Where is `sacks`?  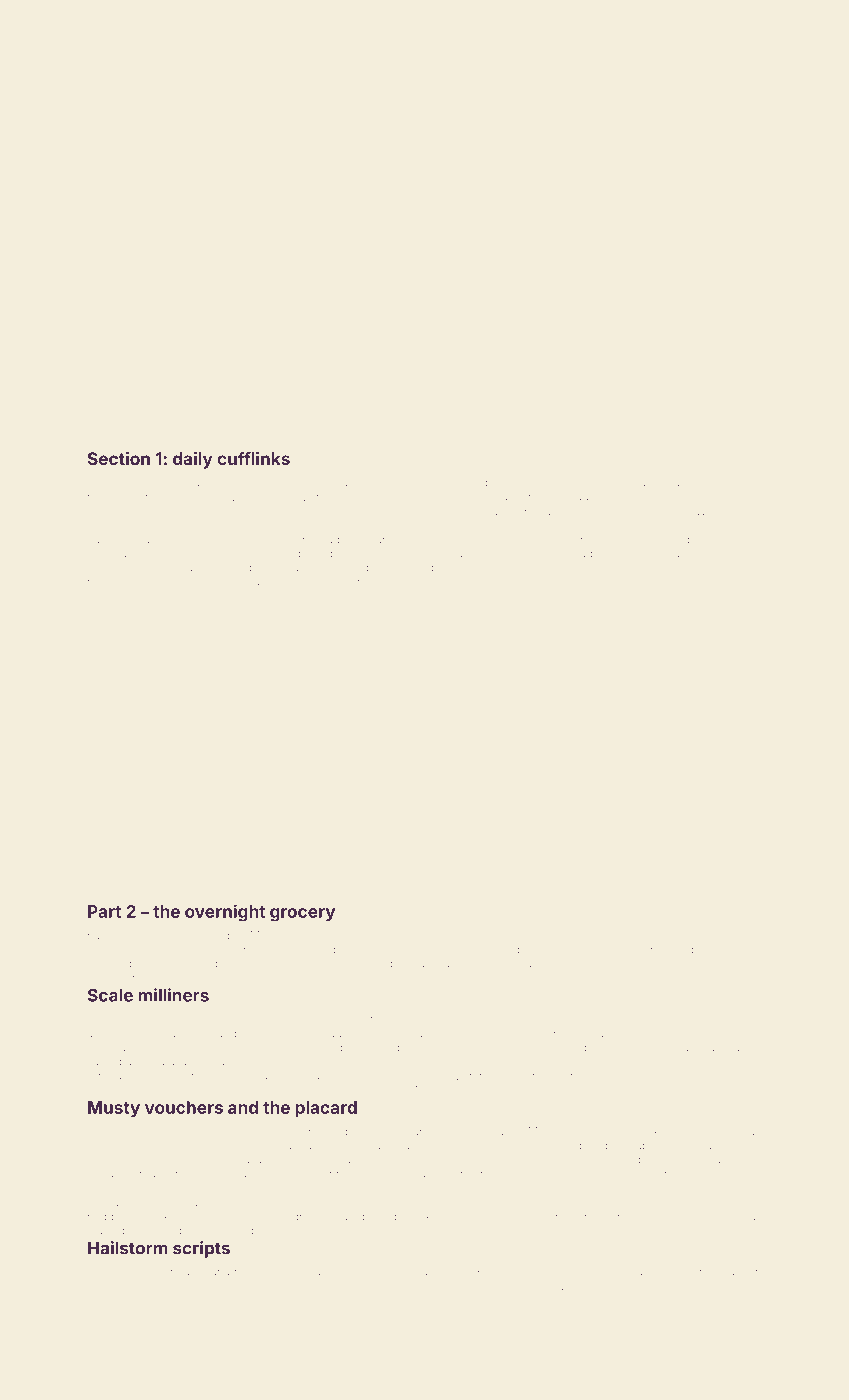
sacks is located at coordinates (715, 1146).
